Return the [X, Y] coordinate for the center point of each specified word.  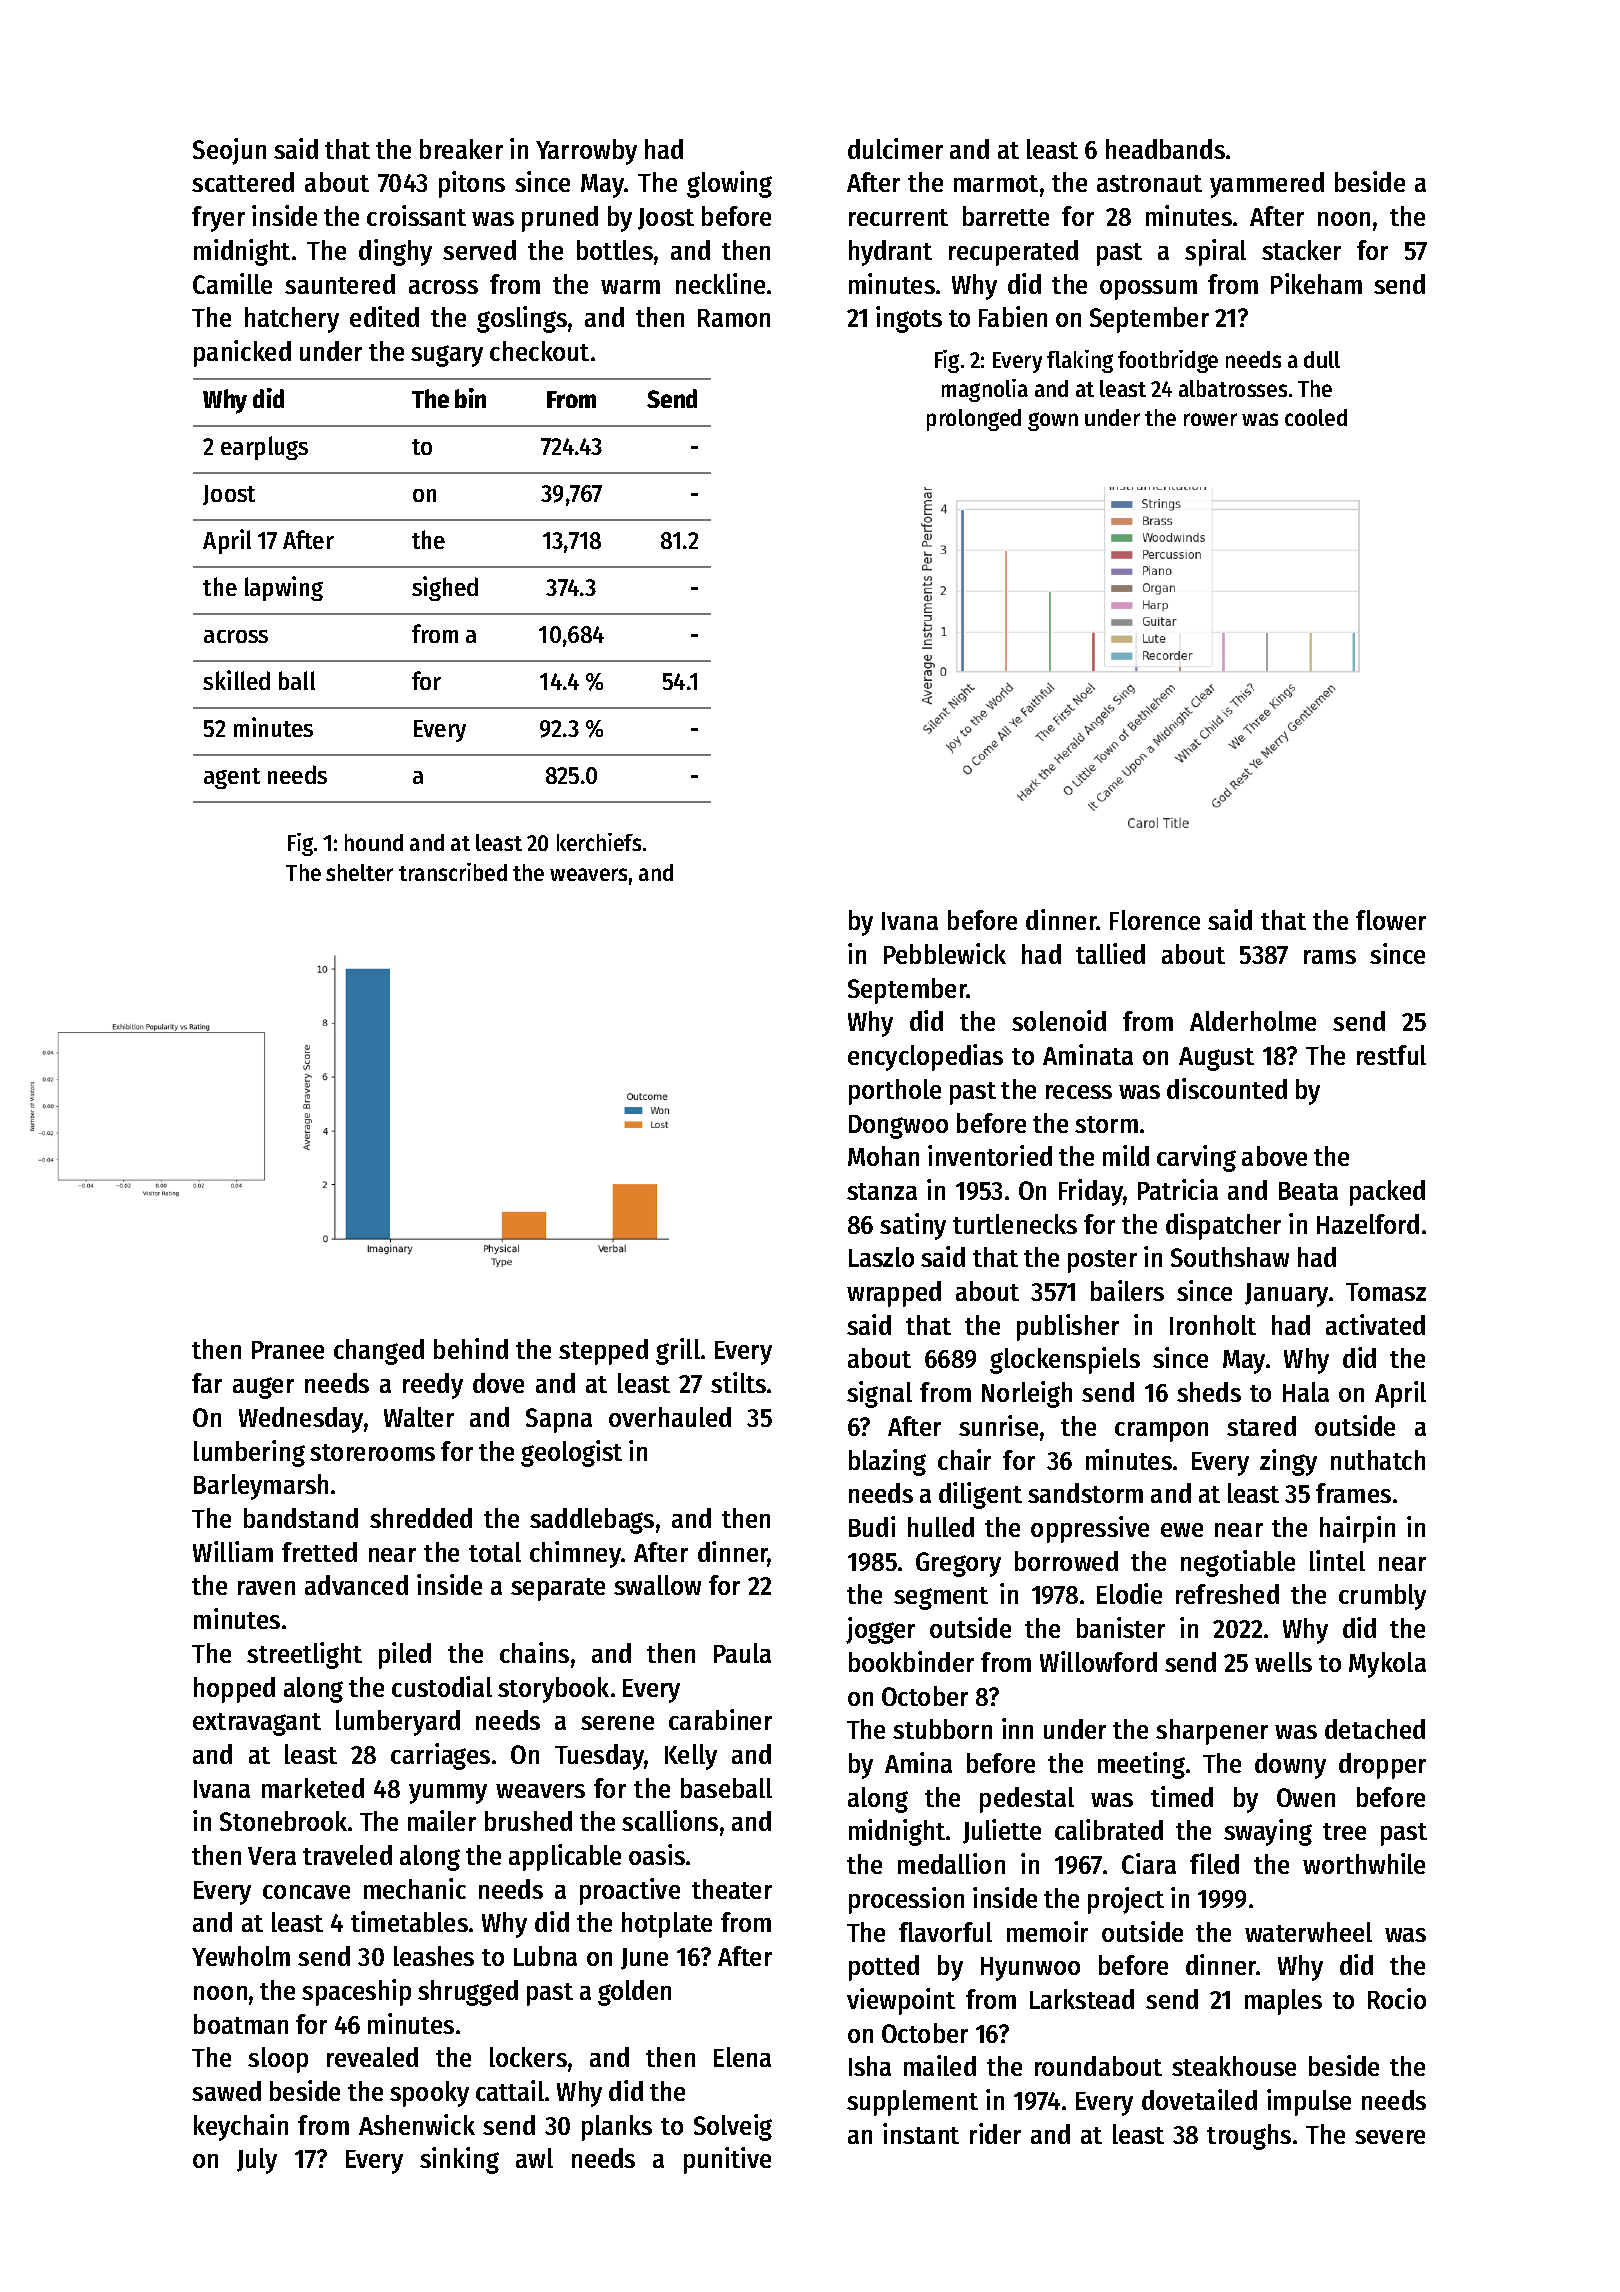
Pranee [288, 1350]
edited [384, 316]
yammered [1267, 185]
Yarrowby [586, 152]
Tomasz [1386, 1292]
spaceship [356, 1992]
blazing [887, 1462]
